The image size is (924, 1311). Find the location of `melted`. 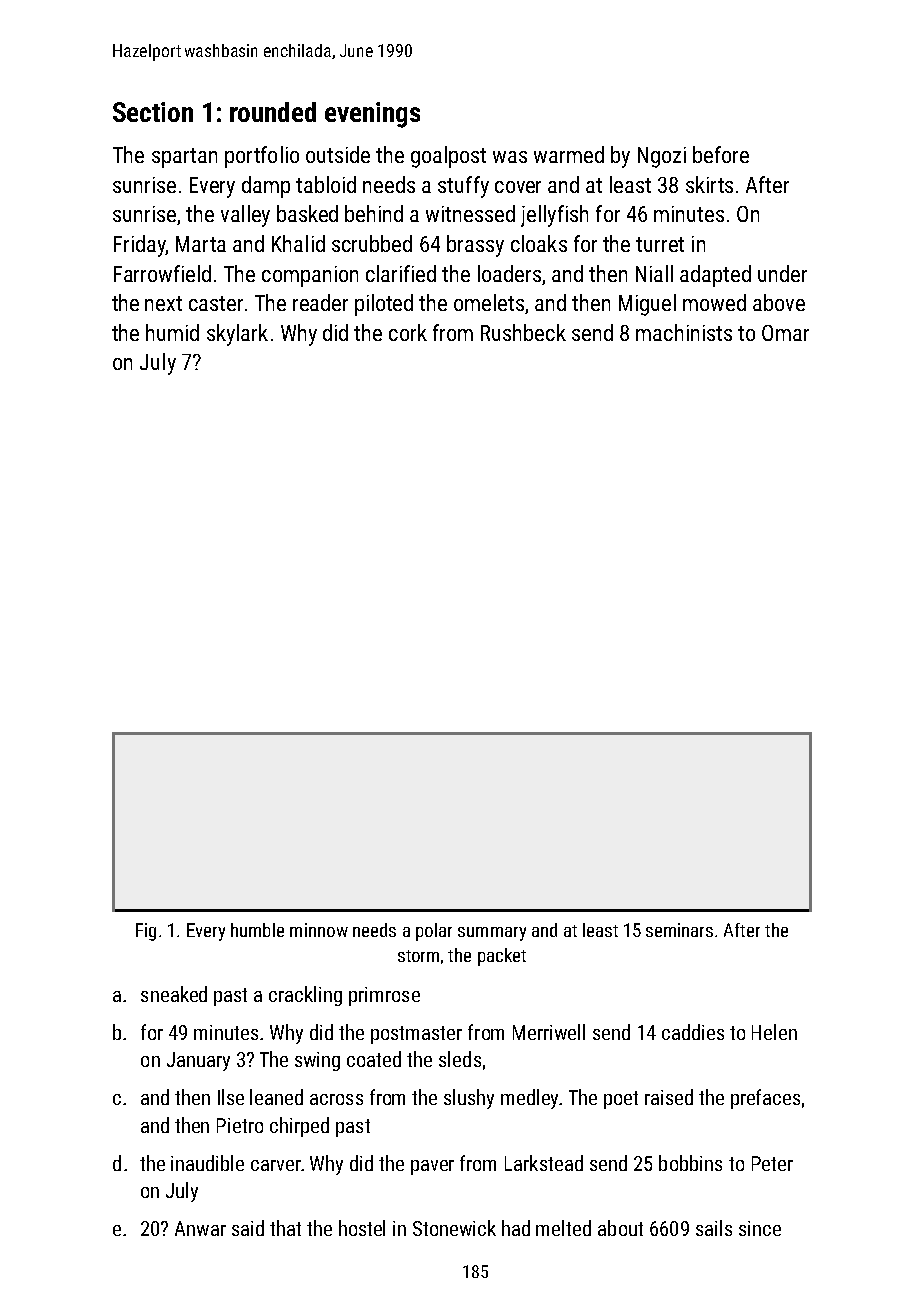

melted is located at coordinates (563, 1228).
